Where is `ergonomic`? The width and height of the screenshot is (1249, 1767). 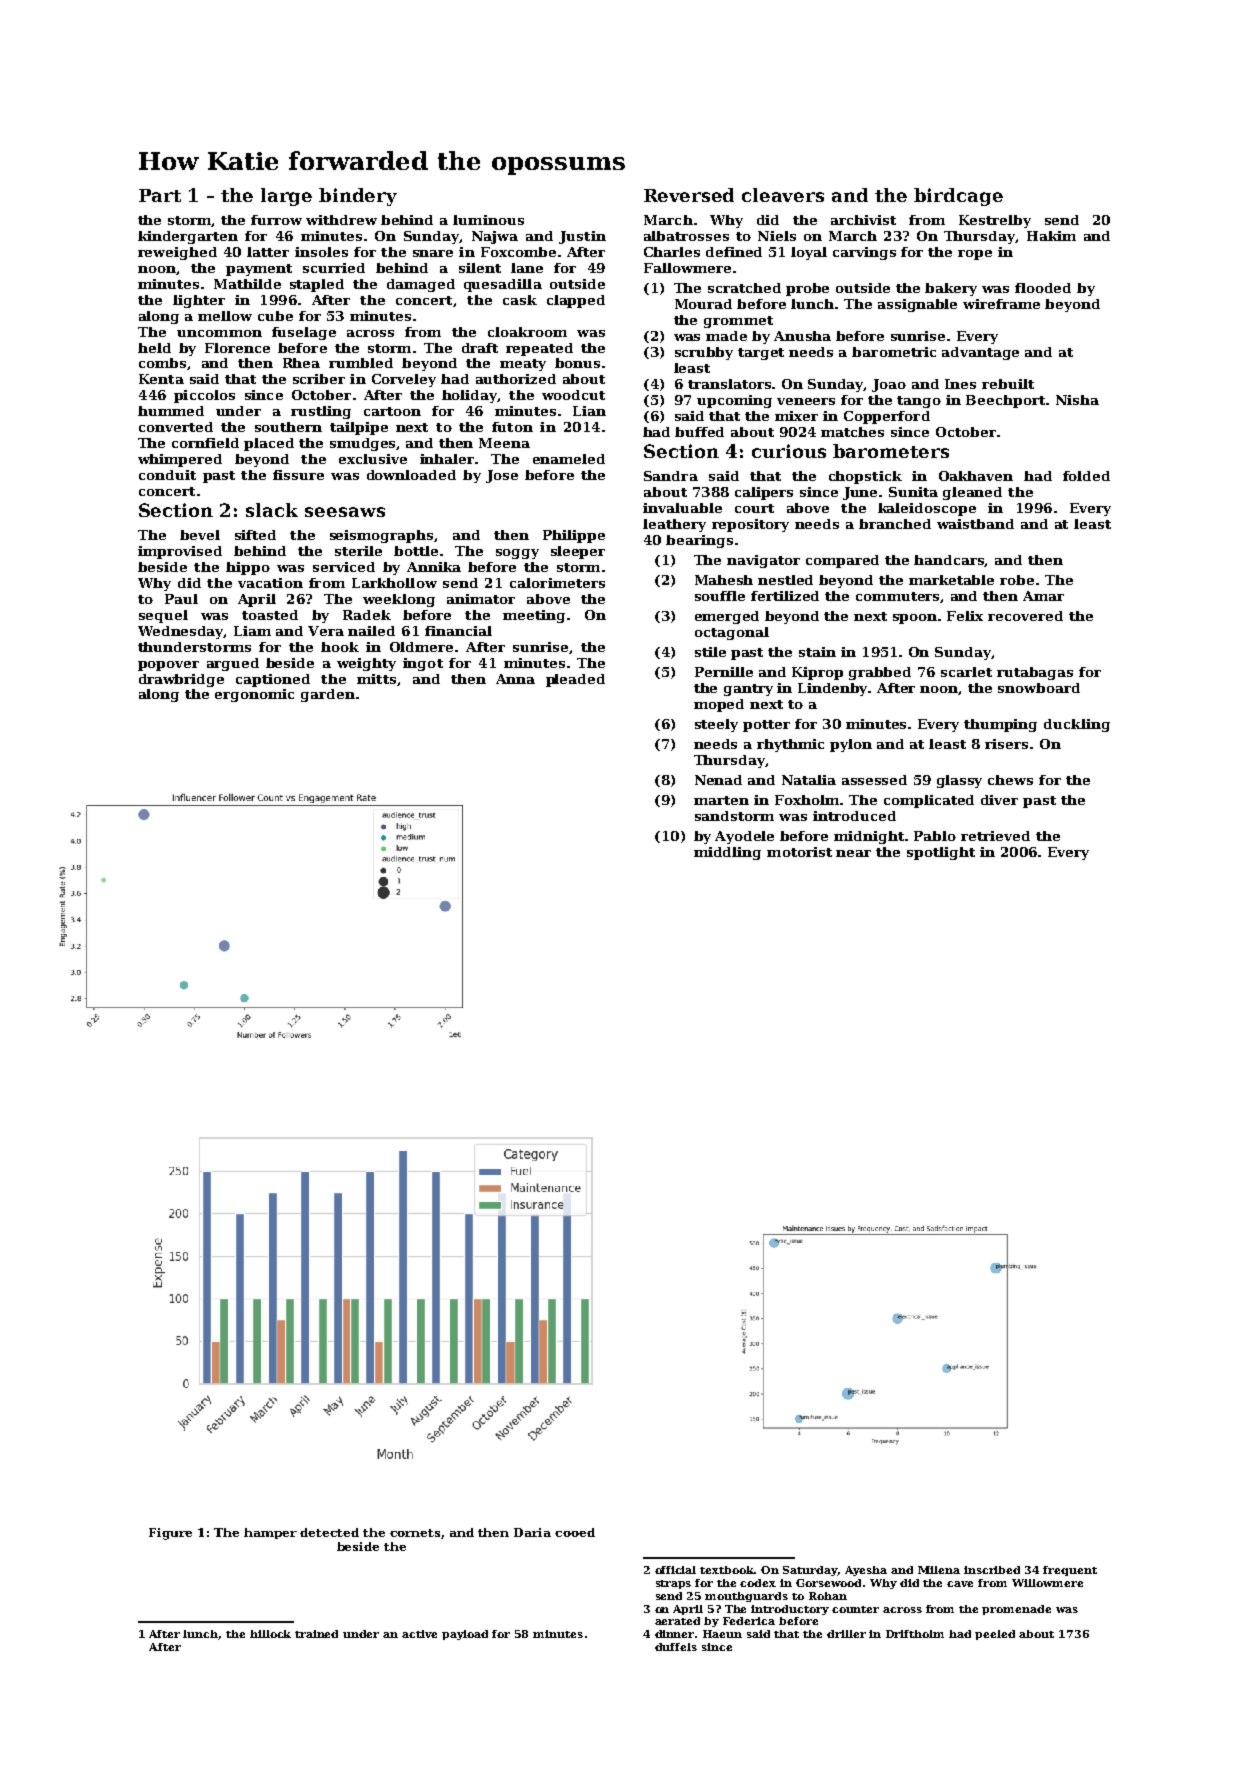 ergonomic is located at coordinates (254, 695).
